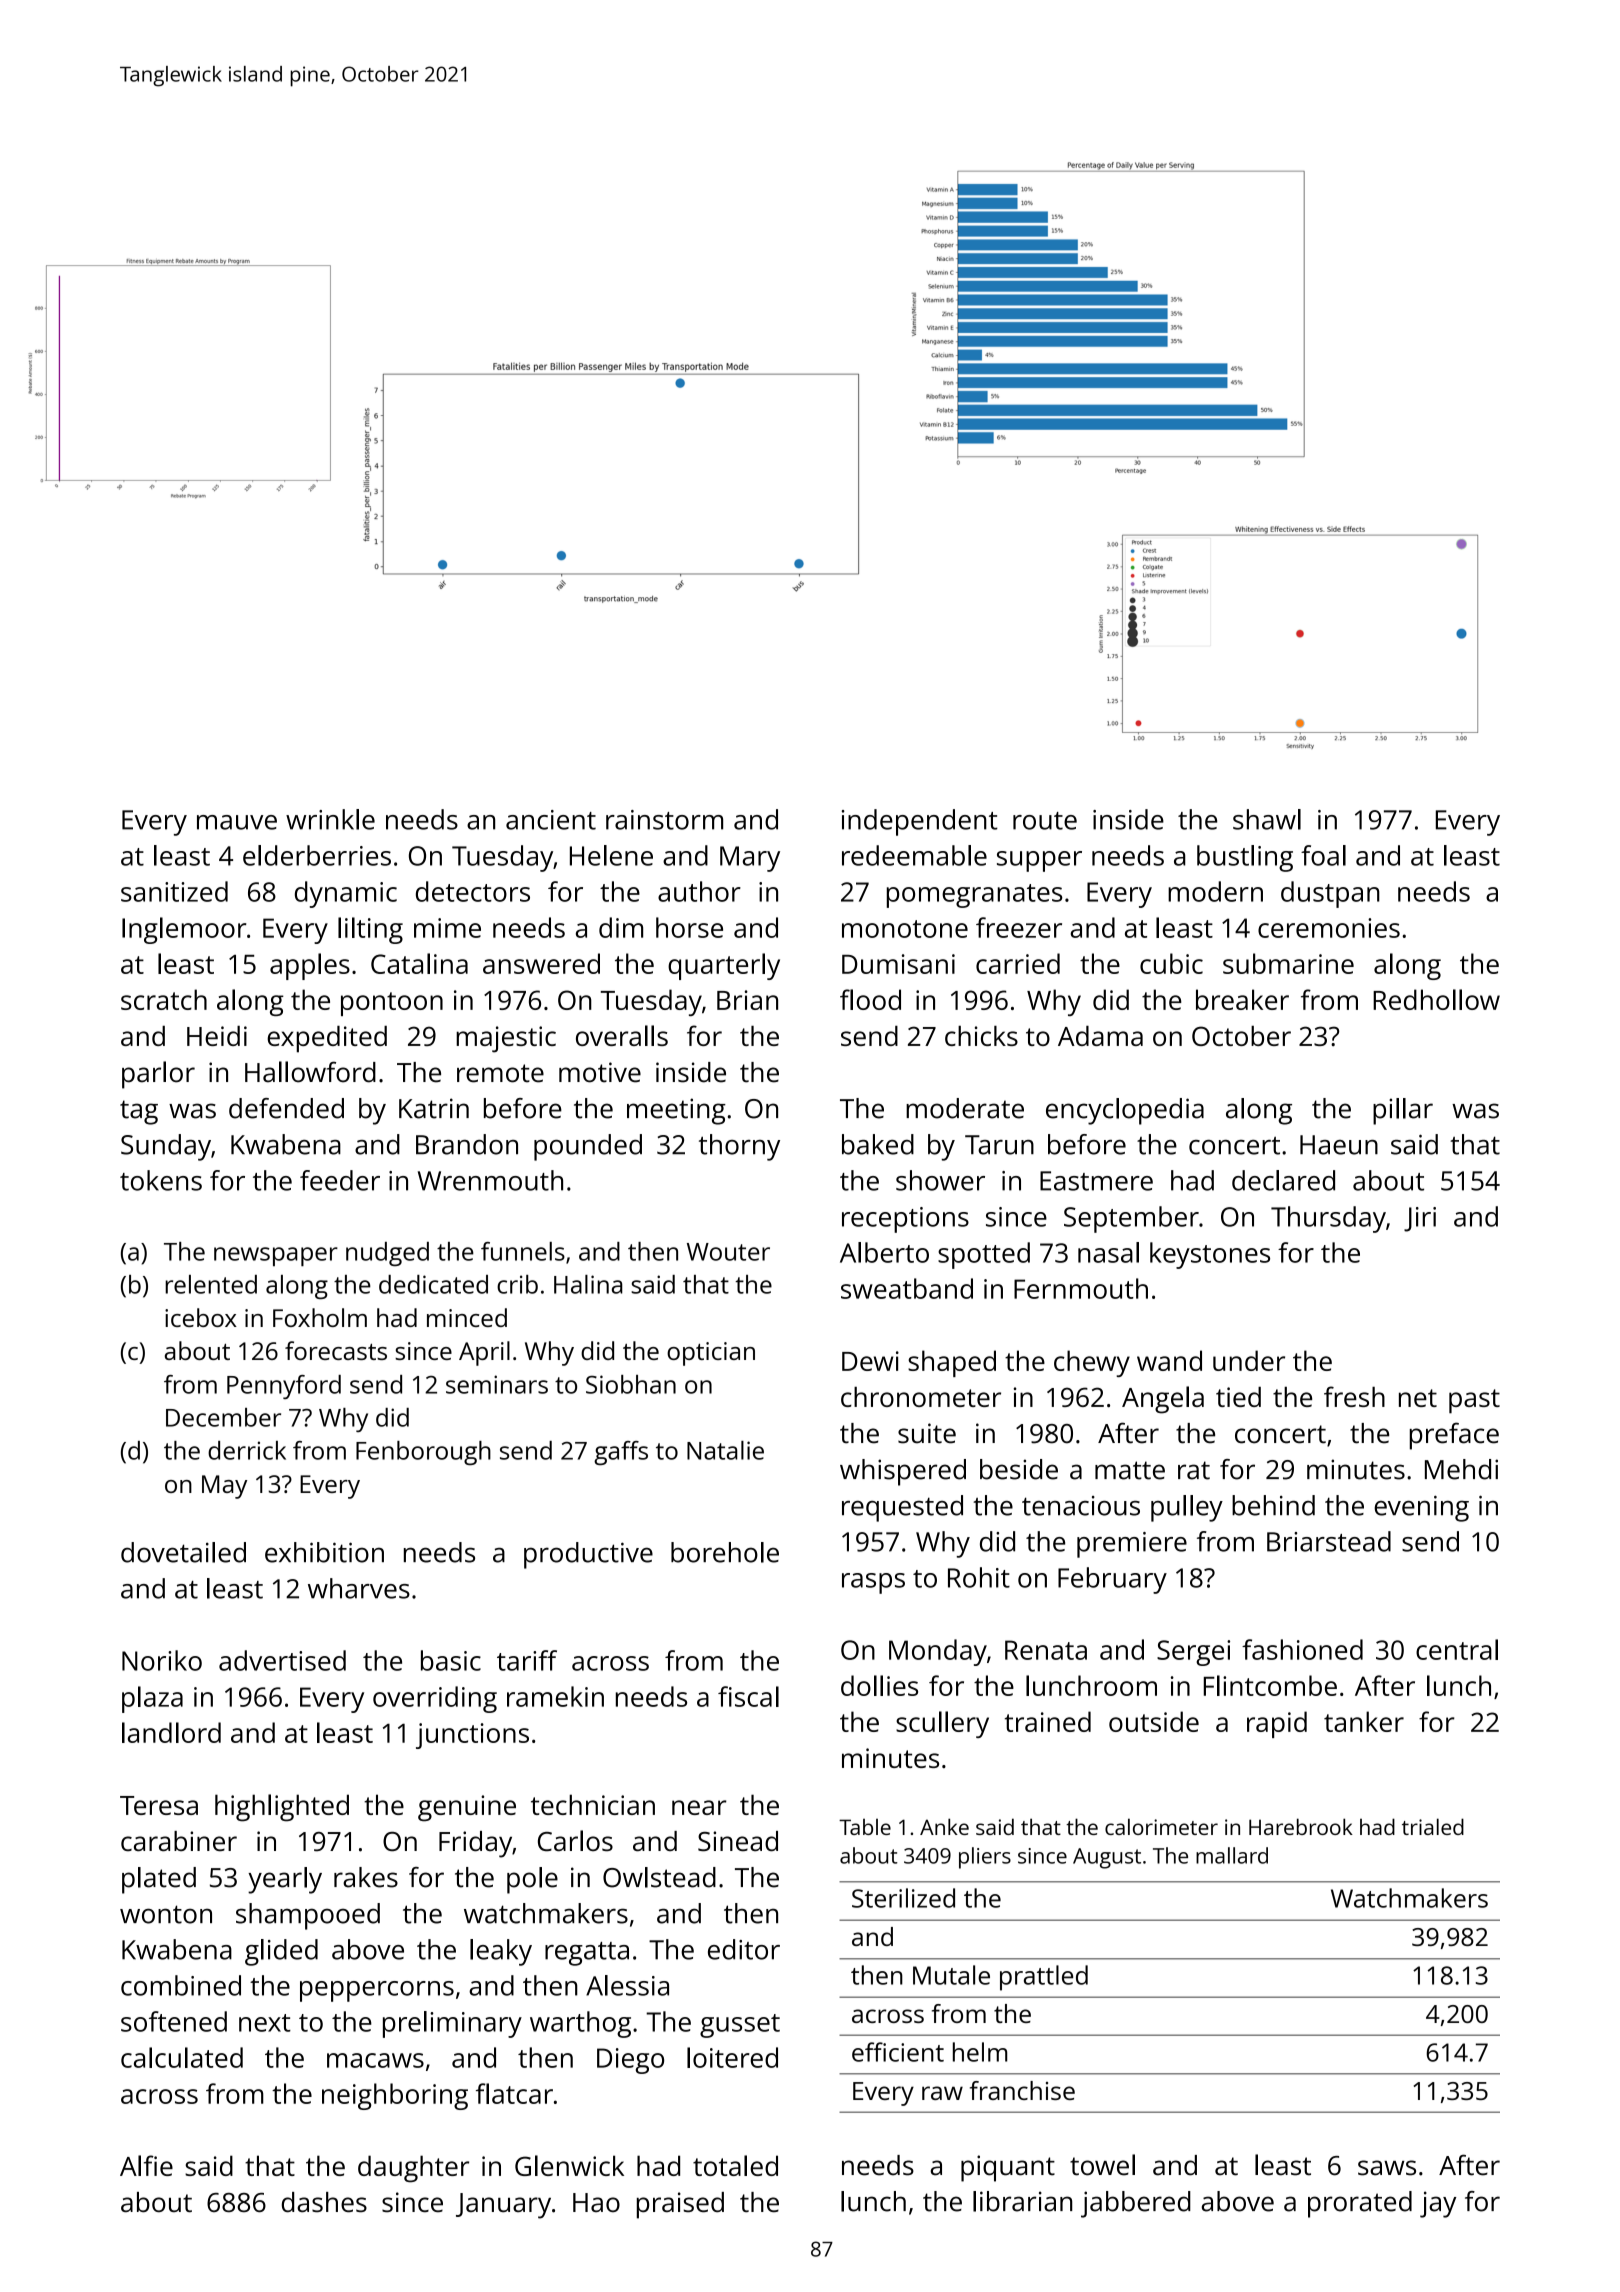 The height and width of the screenshot is (2292, 1620). What do you see at coordinates (182, 2057) in the screenshot?
I see `calculated` at bounding box center [182, 2057].
